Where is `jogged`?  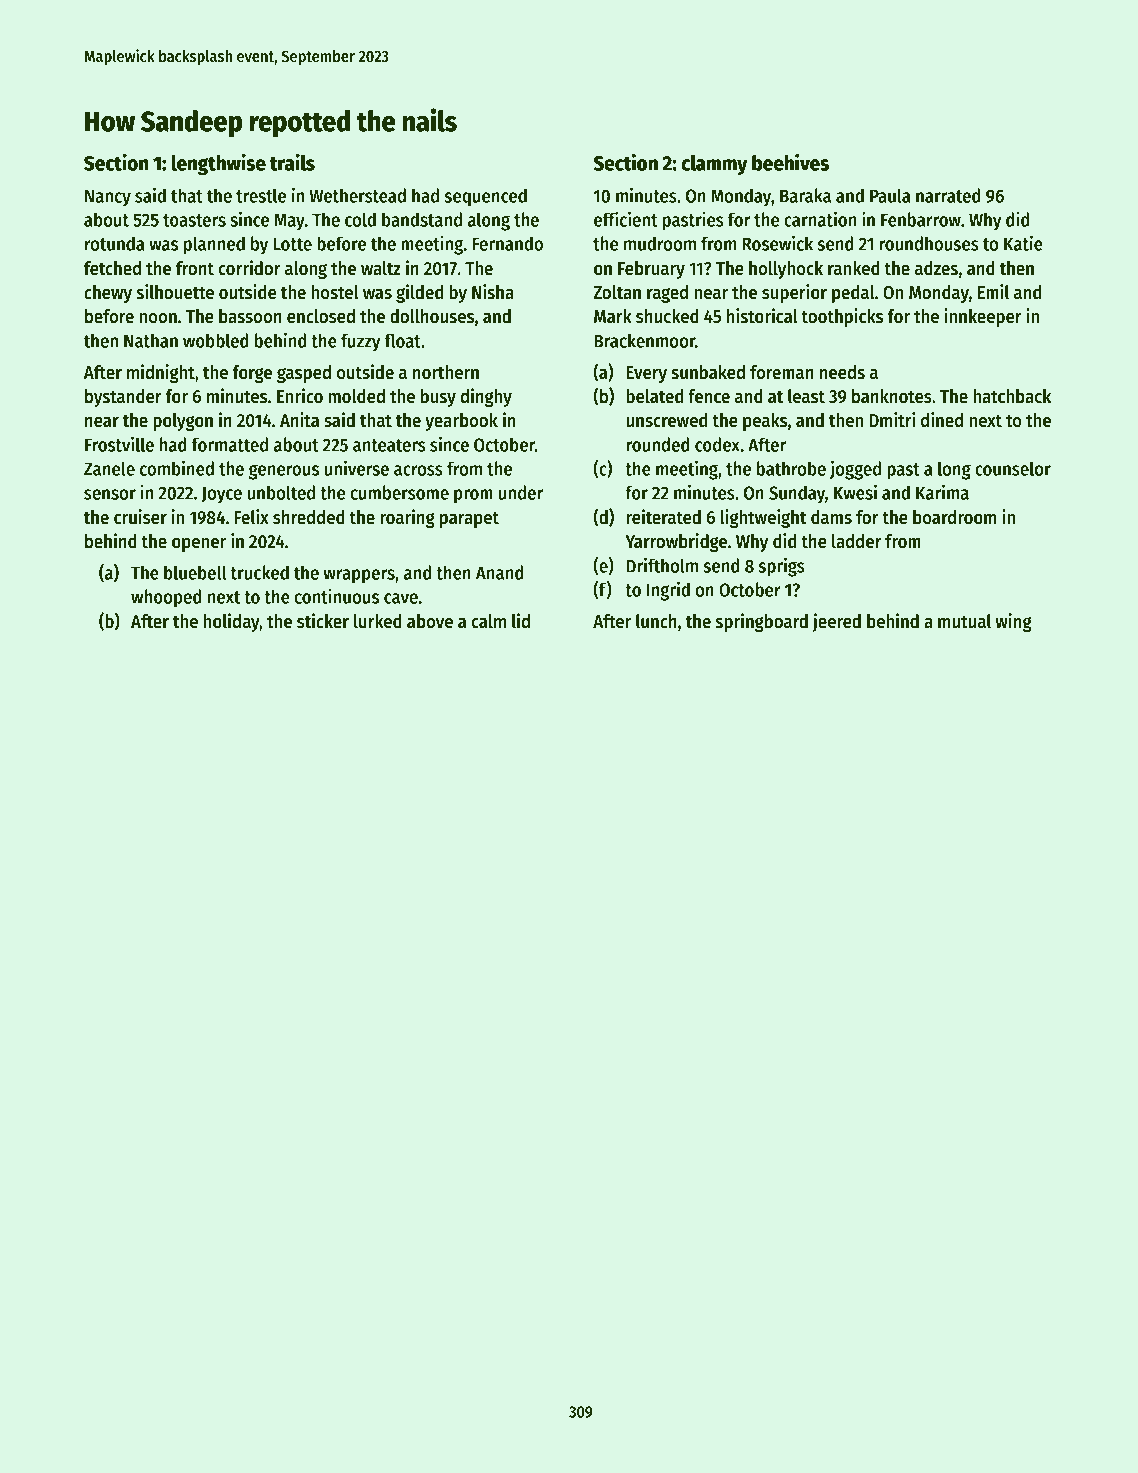 jogged is located at coordinates (855, 470).
